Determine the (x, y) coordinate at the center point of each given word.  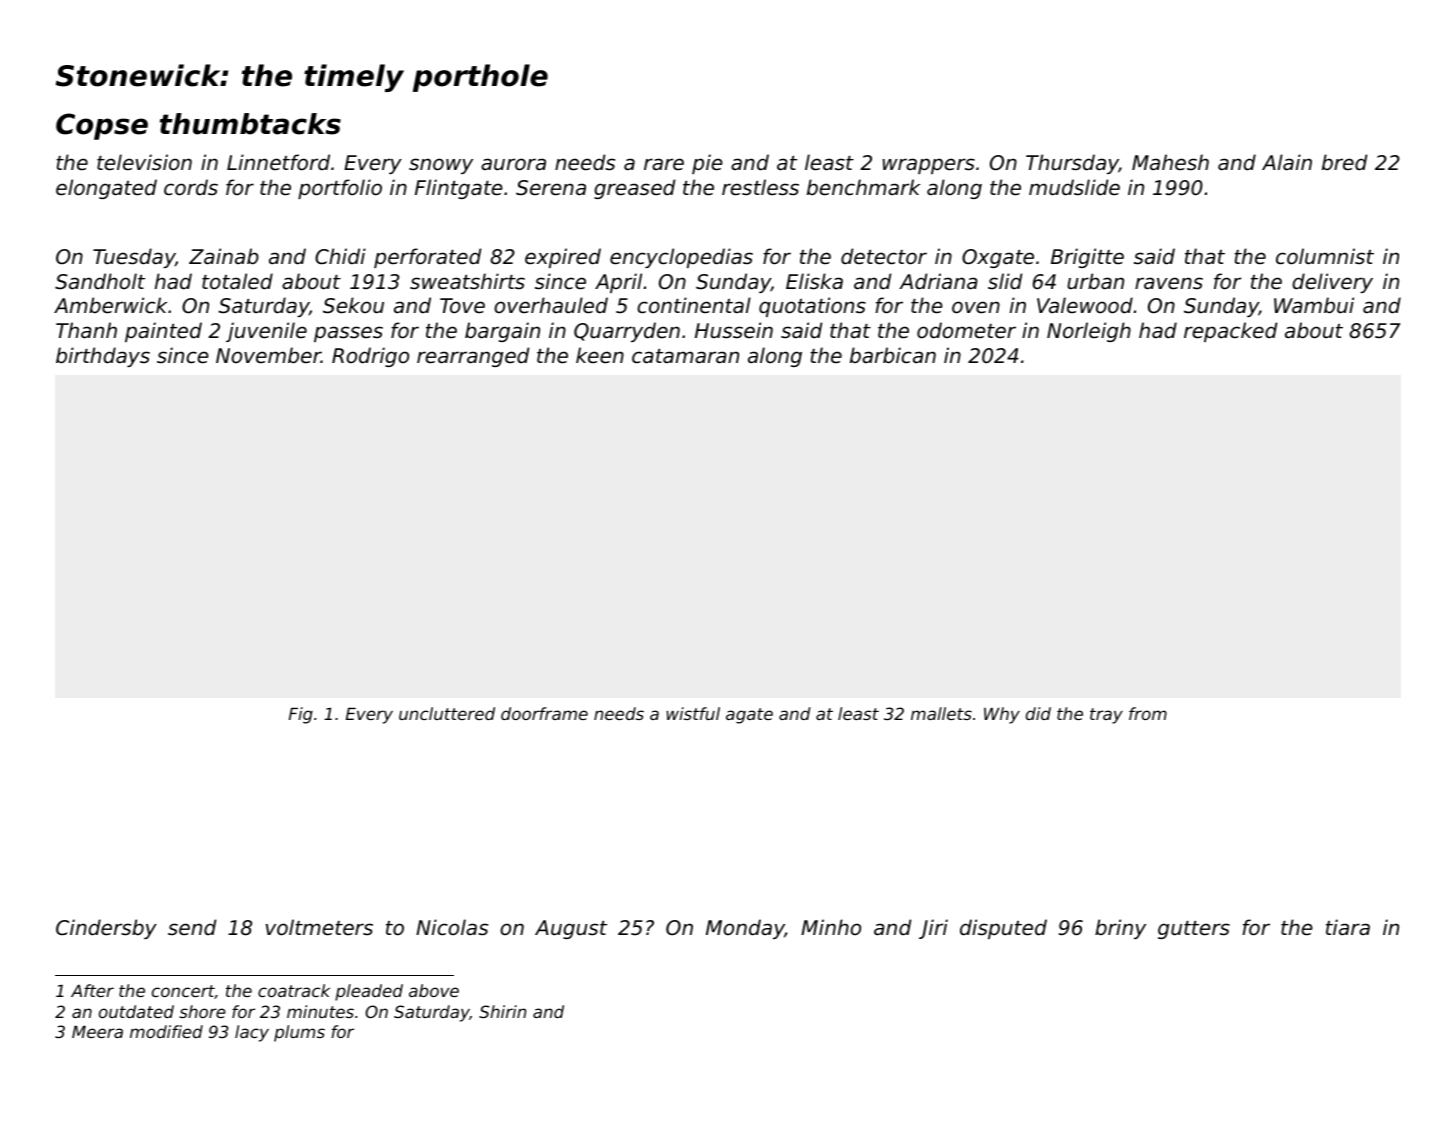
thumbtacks (250, 124)
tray (1106, 716)
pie (707, 164)
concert (183, 992)
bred (1345, 162)
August (571, 929)
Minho (831, 927)
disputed (1003, 929)
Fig (301, 715)
